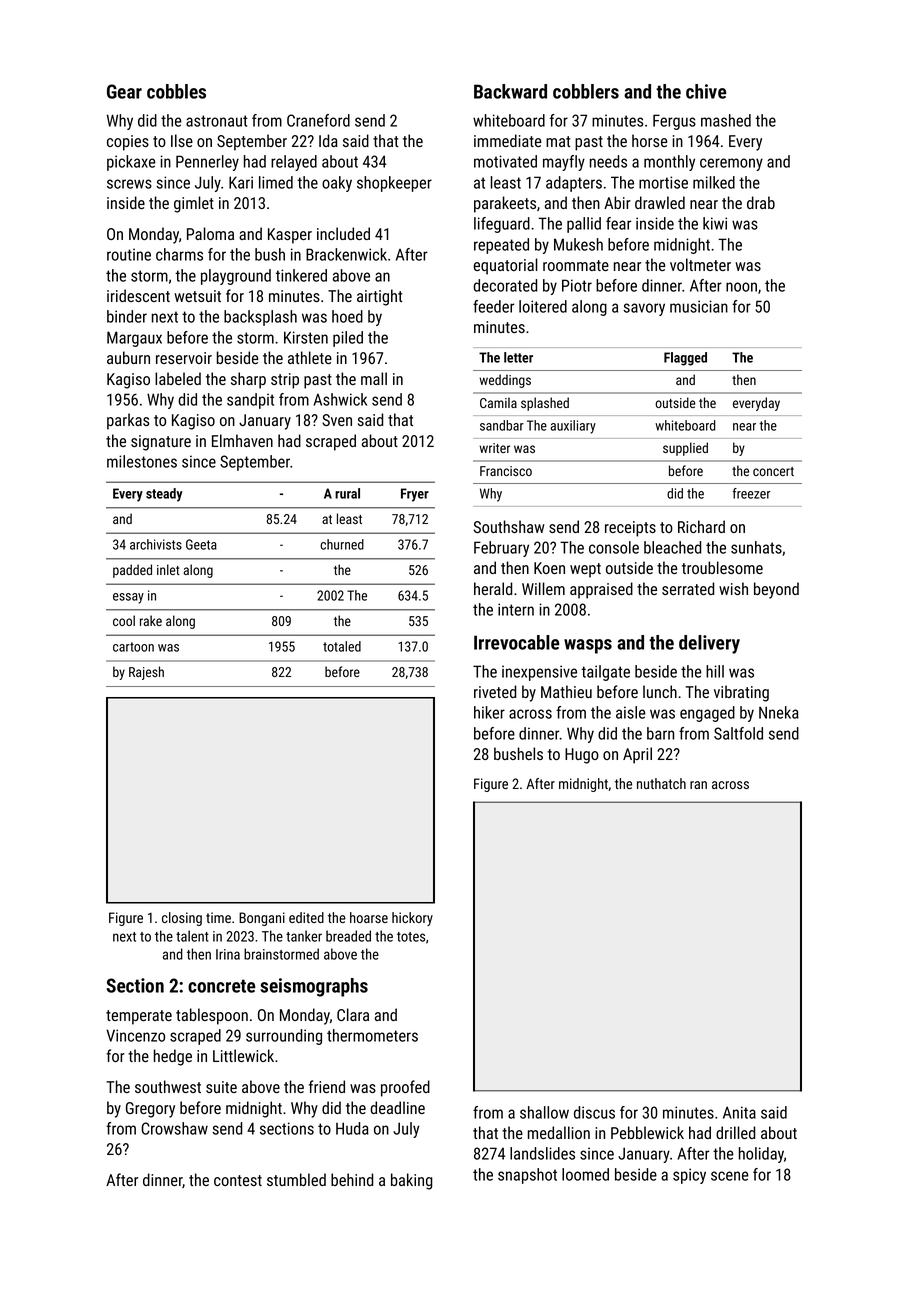  I want to click on chive, so click(706, 91).
